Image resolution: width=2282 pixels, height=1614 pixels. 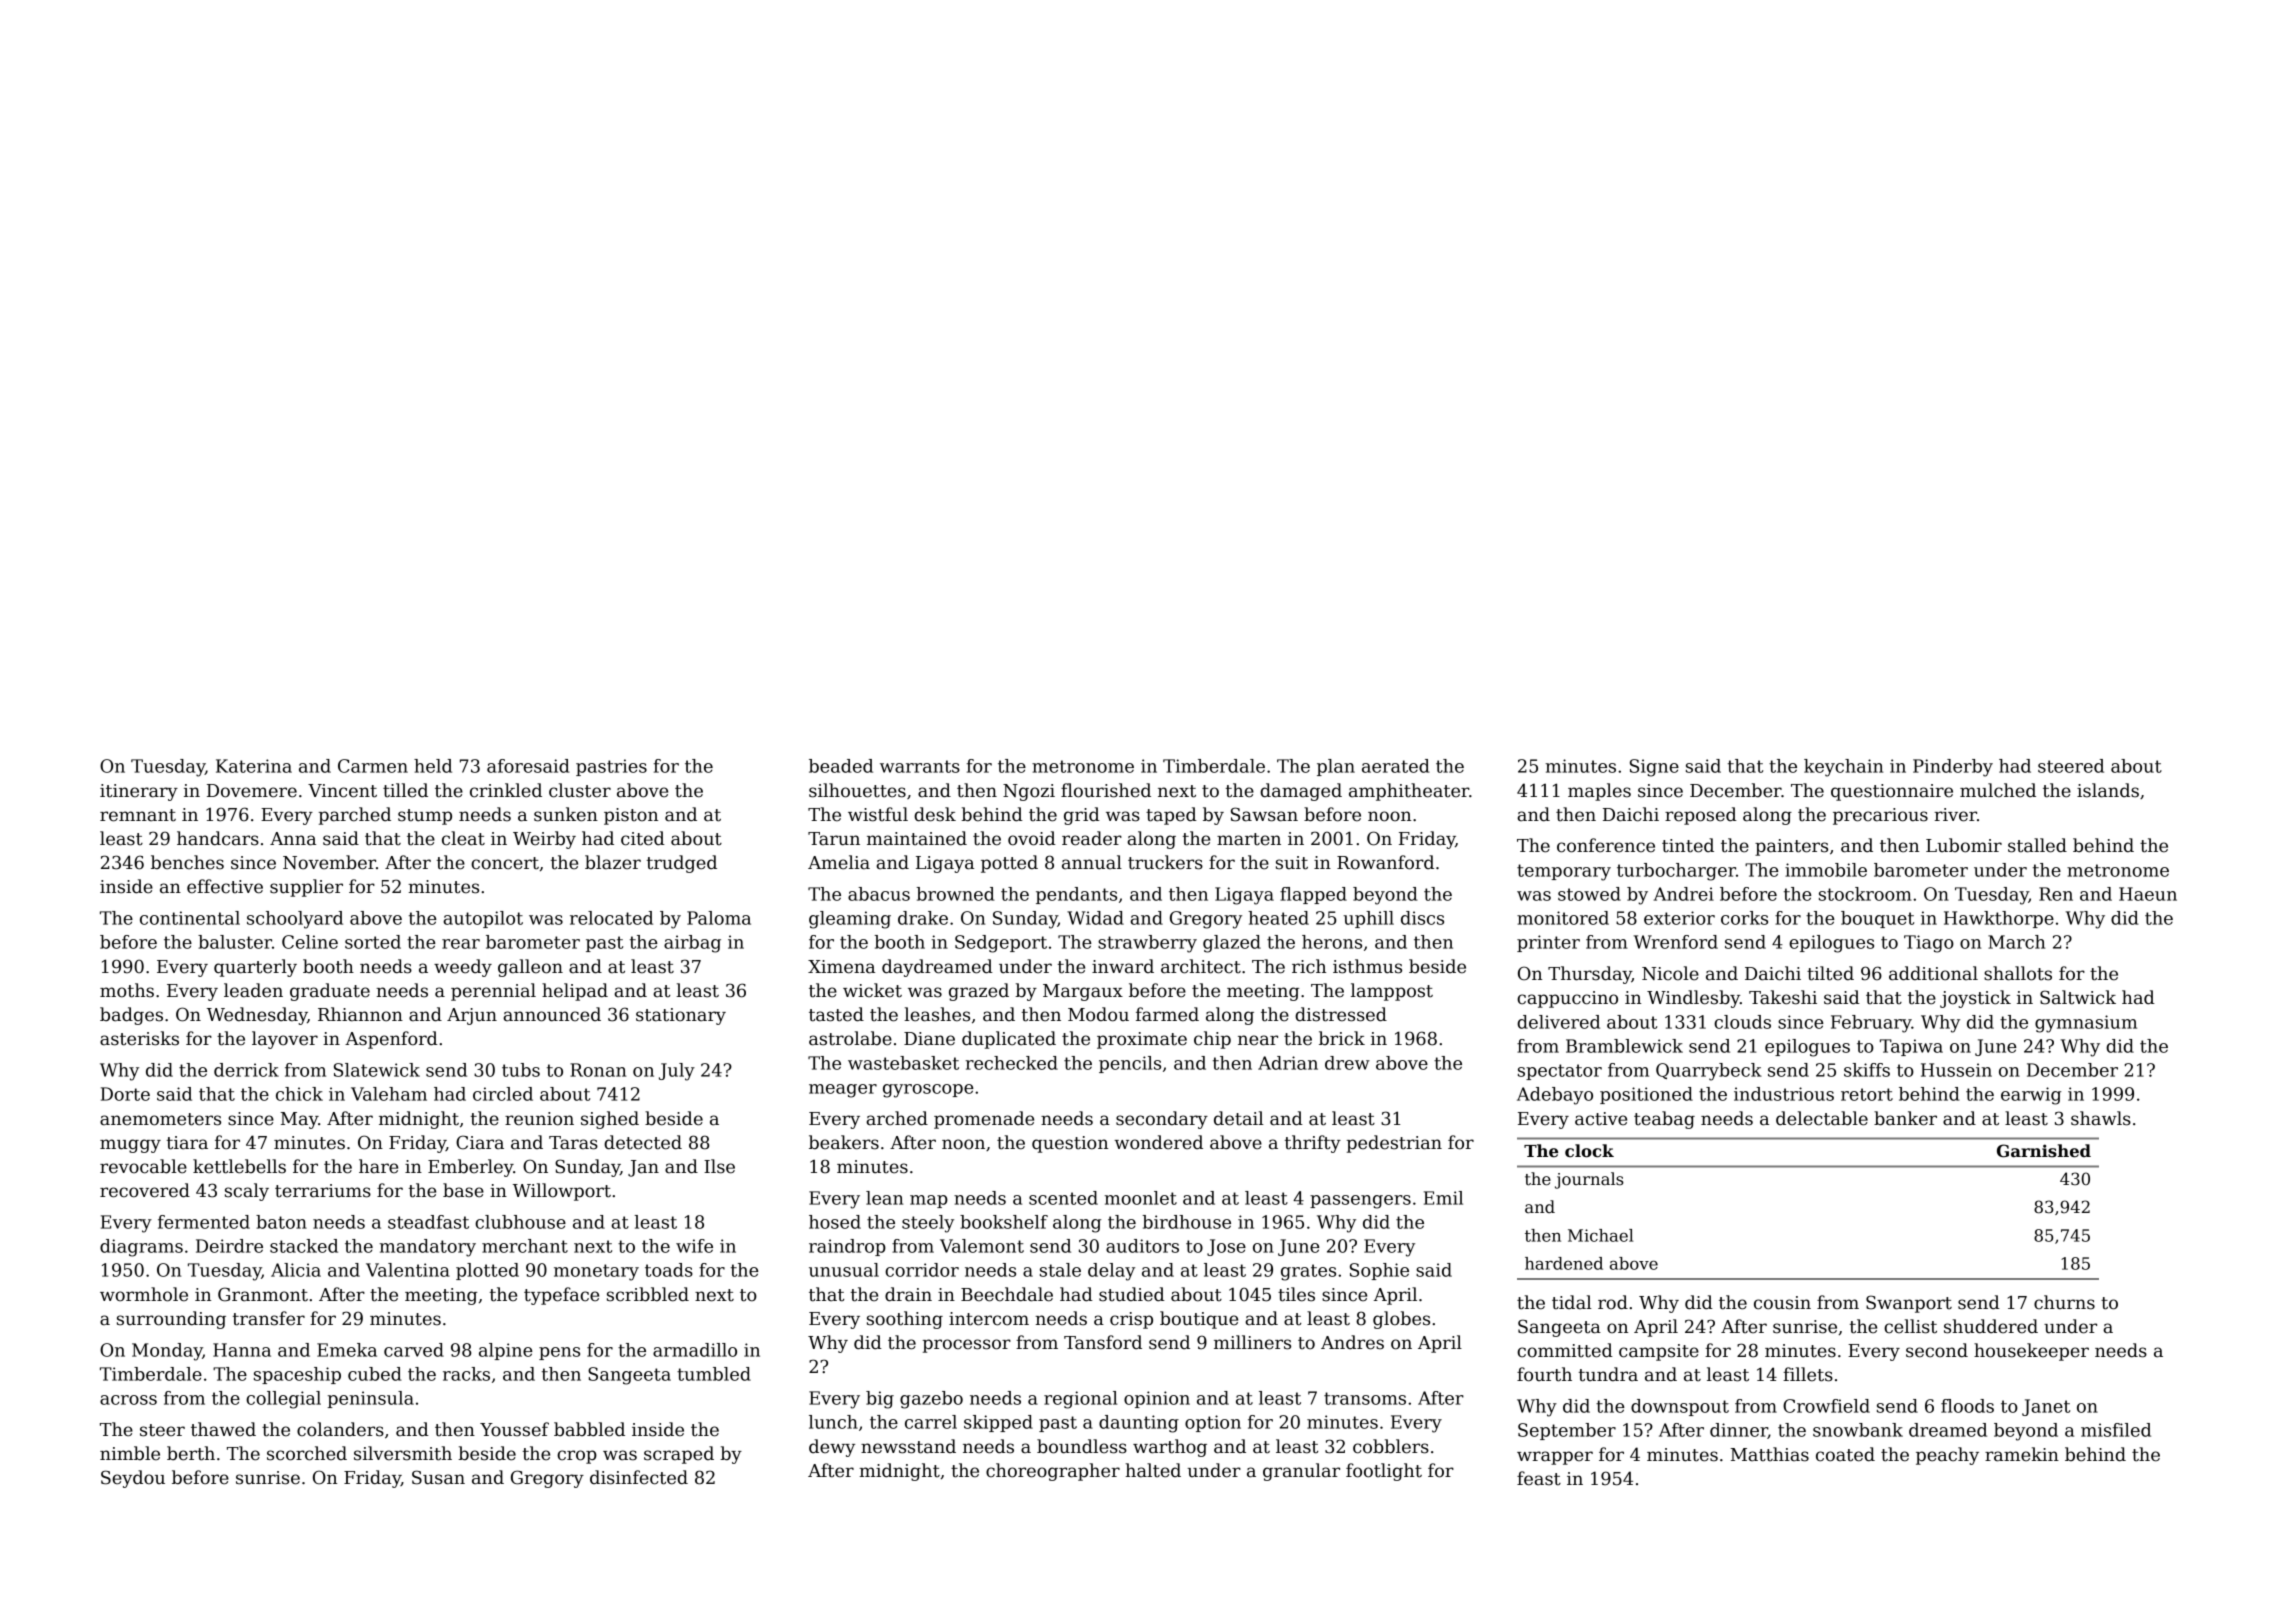 What do you see at coordinates (1865, 894) in the screenshot?
I see `stockroom` at bounding box center [1865, 894].
